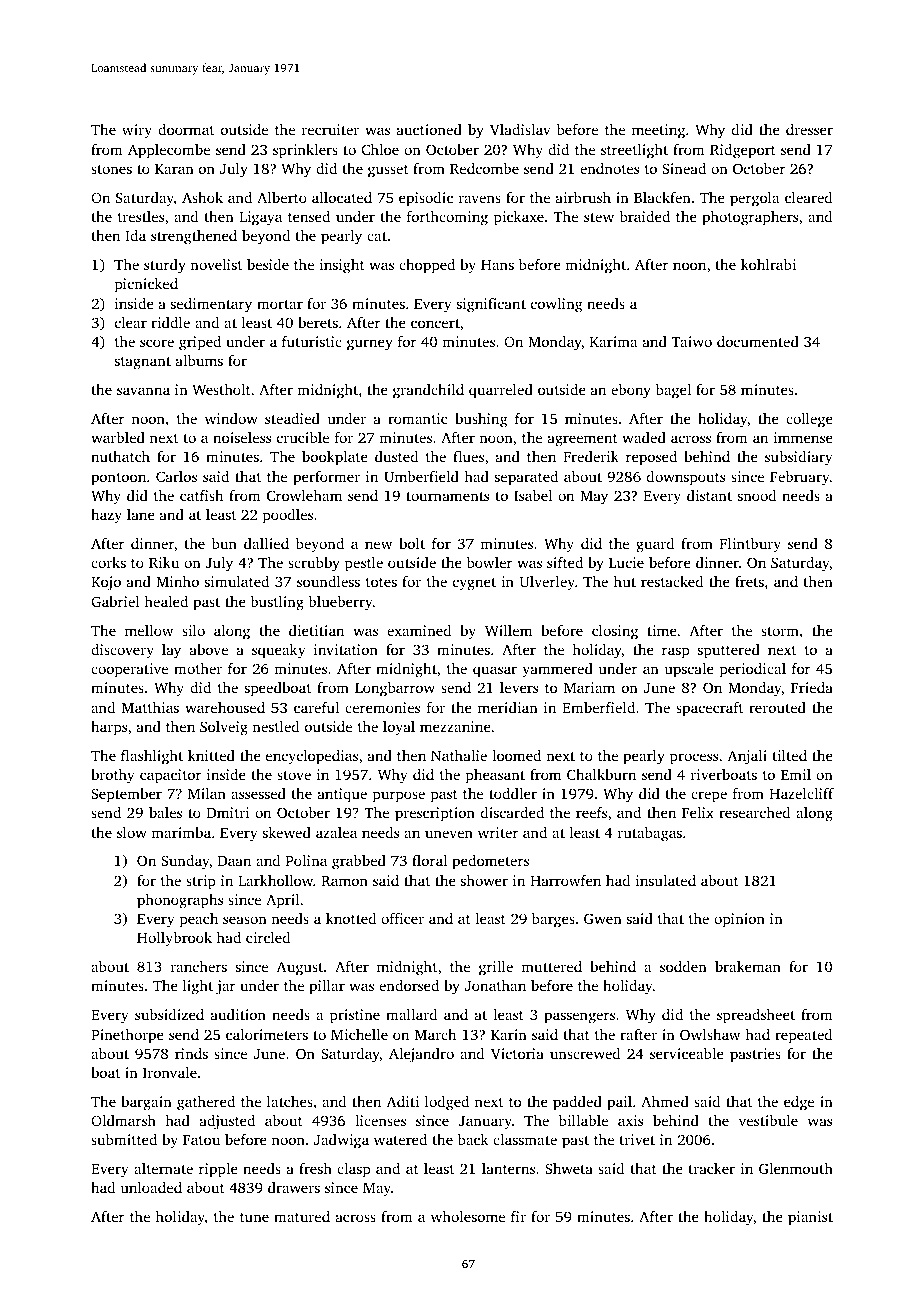  Describe the element at coordinates (106, 583) in the screenshot. I see `Kojo` at that location.
